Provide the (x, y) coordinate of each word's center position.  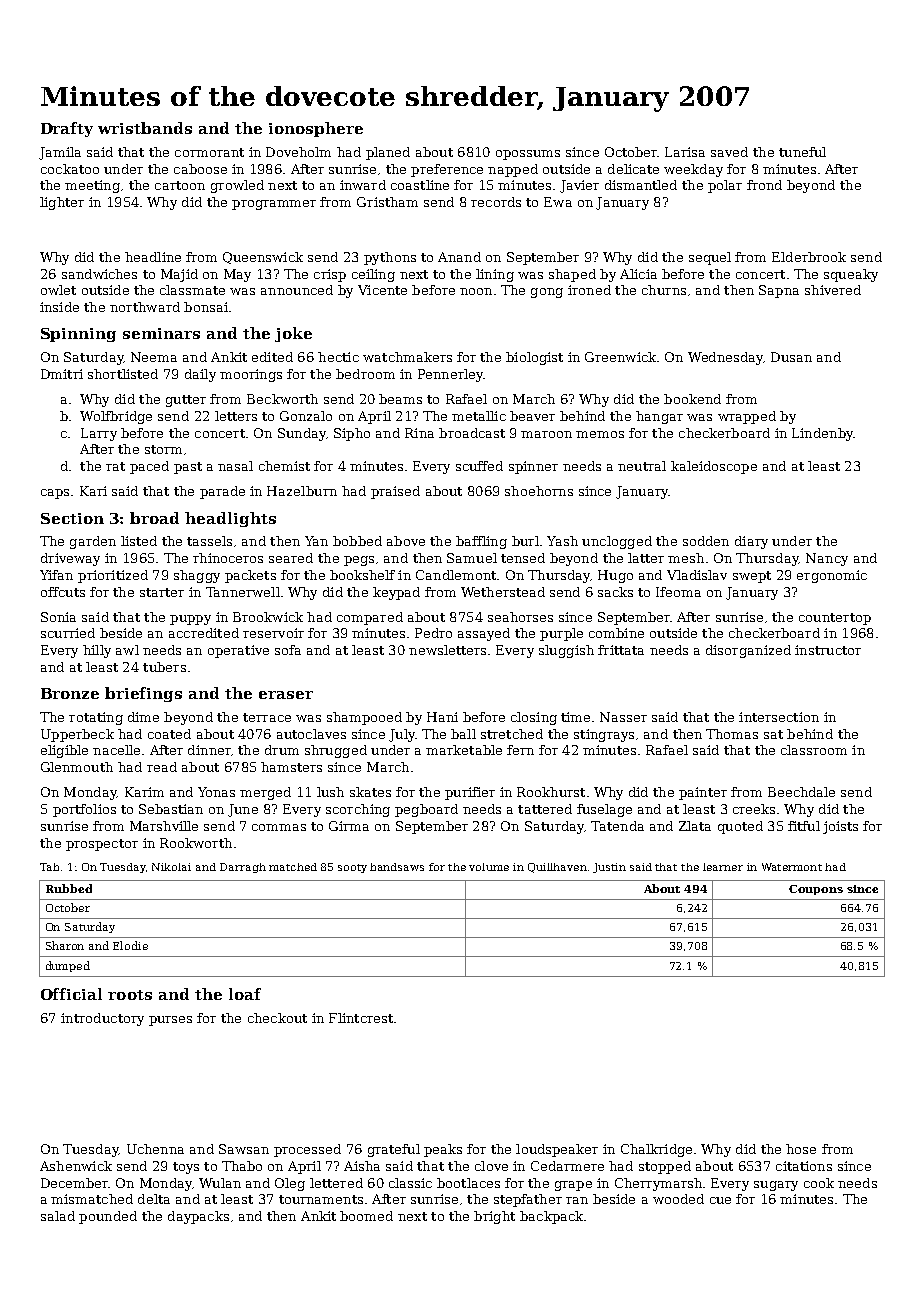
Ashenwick (76, 1166)
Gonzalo (306, 416)
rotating (96, 718)
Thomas (732, 734)
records (496, 202)
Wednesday (725, 358)
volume (489, 867)
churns (664, 290)
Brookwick (268, 617)
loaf (245, 994)
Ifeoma (678, 592)
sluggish (566, 651)
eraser (286, 695)
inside (59, 307)
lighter (62, 203)
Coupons (816, 890)
